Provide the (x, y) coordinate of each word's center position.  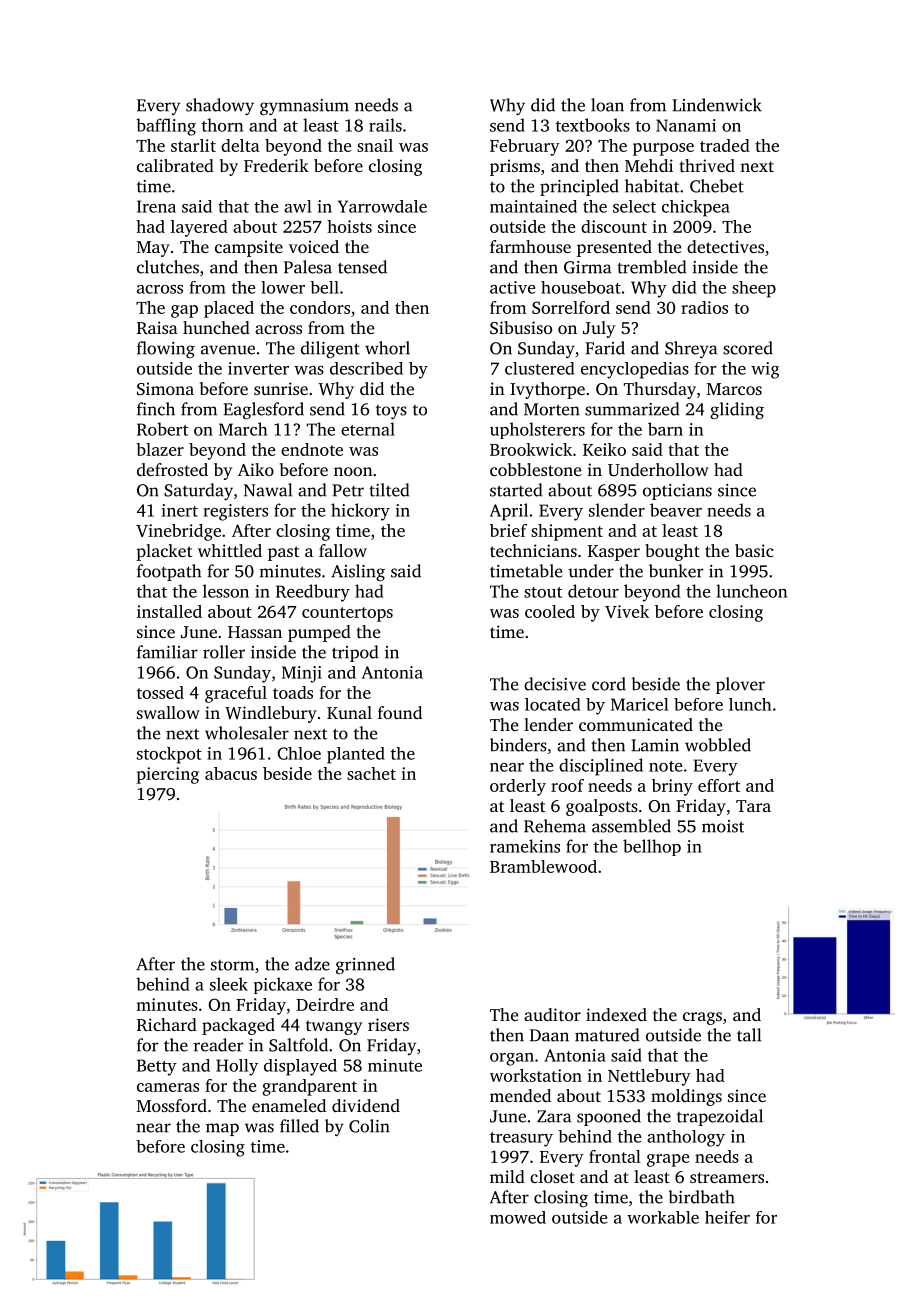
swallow (168, 712)
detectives (725, 246)
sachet (371, 773)
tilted (389, 490)
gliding (737, 410)
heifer (727, 1217)
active (512, 287)
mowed (518, 1217)
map (222, 1129)
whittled (230, 550)
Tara (753, 806)
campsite (249, 248)
